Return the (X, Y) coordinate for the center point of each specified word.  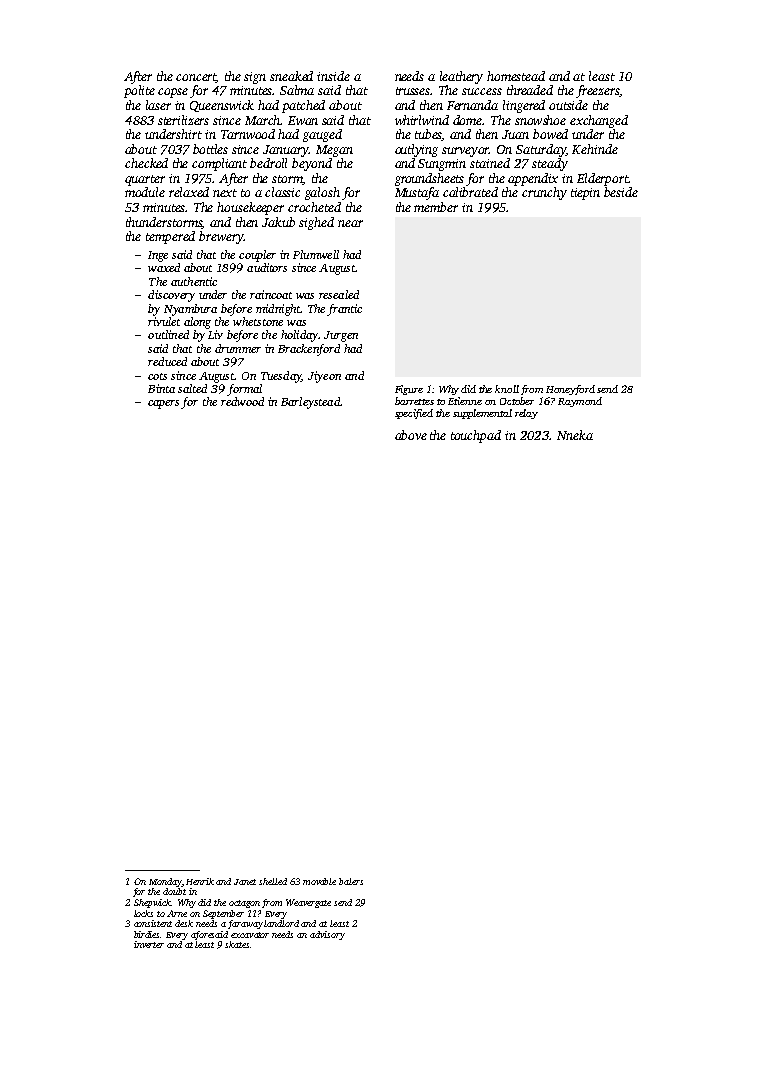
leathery (461, 77)
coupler (257, 256)
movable (319, 881)
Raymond (580, 402)
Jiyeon (324, 377)
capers (163, 404)
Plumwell (316, 254)
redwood (242, 401)
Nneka (575, 435)
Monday (165, 882)
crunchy (544, 193)
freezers (598, 91)
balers (351, 881)
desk (184, 923)
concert (196, 78)
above (411, 435)
